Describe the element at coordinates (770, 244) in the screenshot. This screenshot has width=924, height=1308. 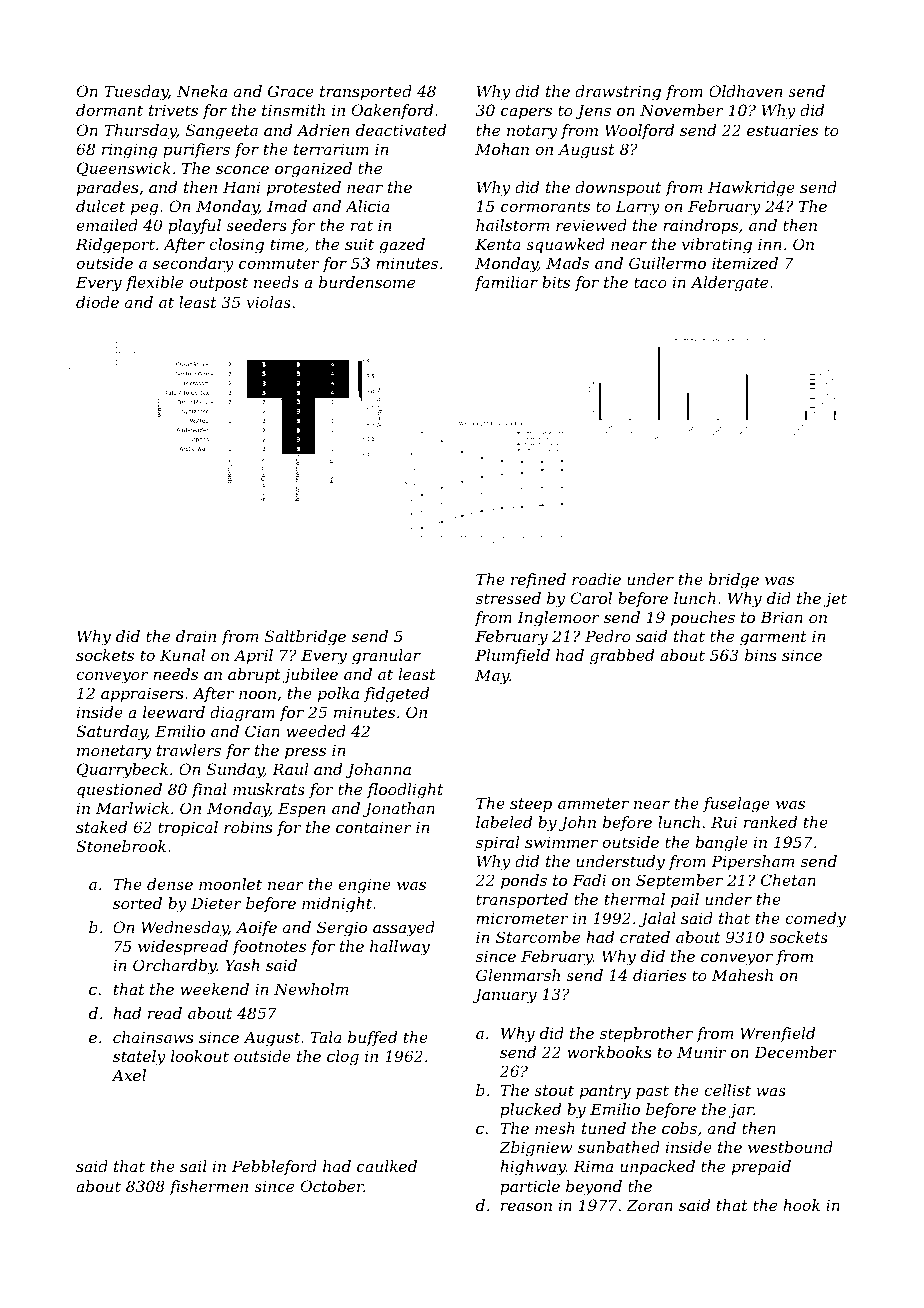
I see `inn` at that location.
